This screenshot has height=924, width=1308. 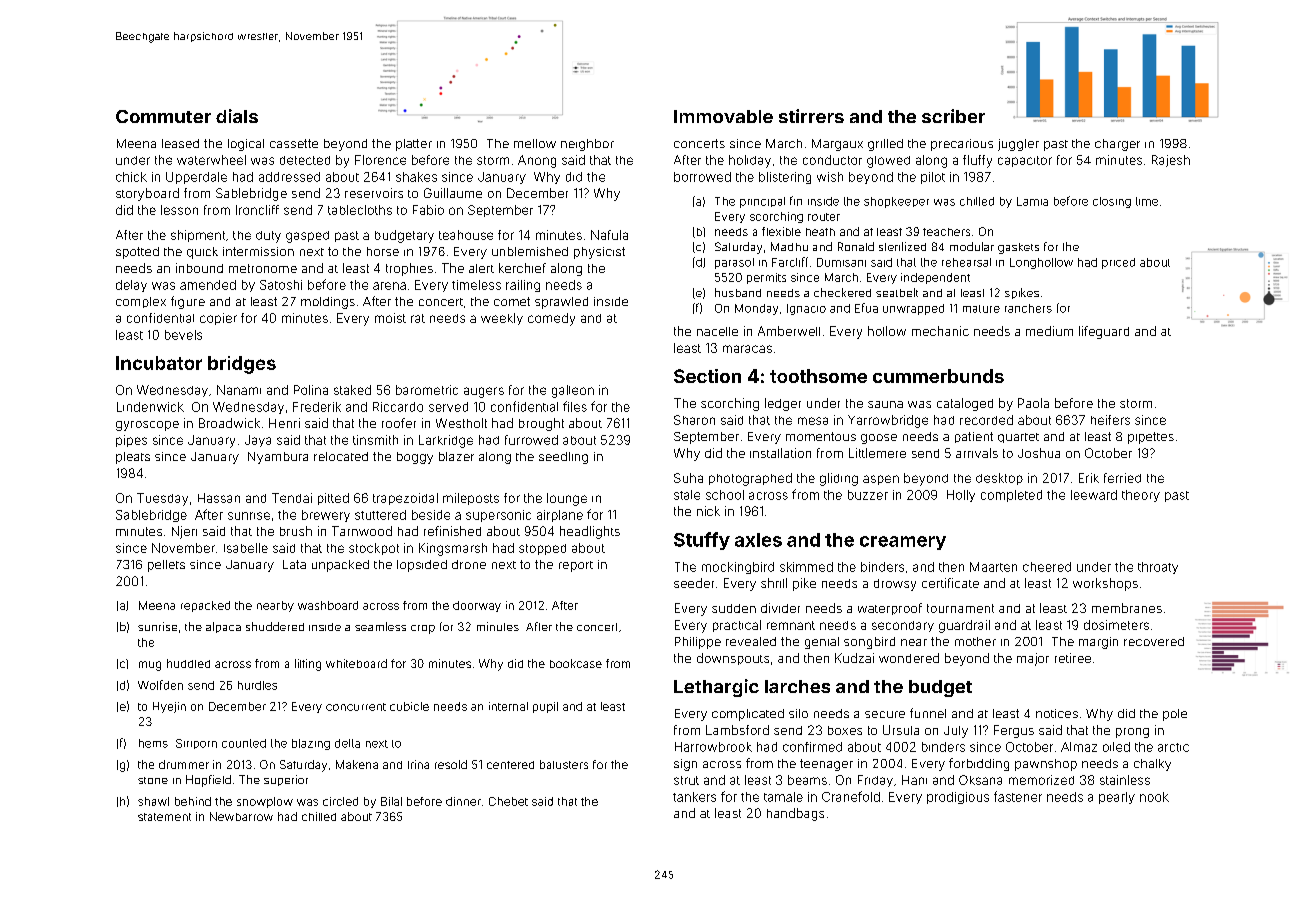 I want to click on fastener, so click(x=1018, y=796).
